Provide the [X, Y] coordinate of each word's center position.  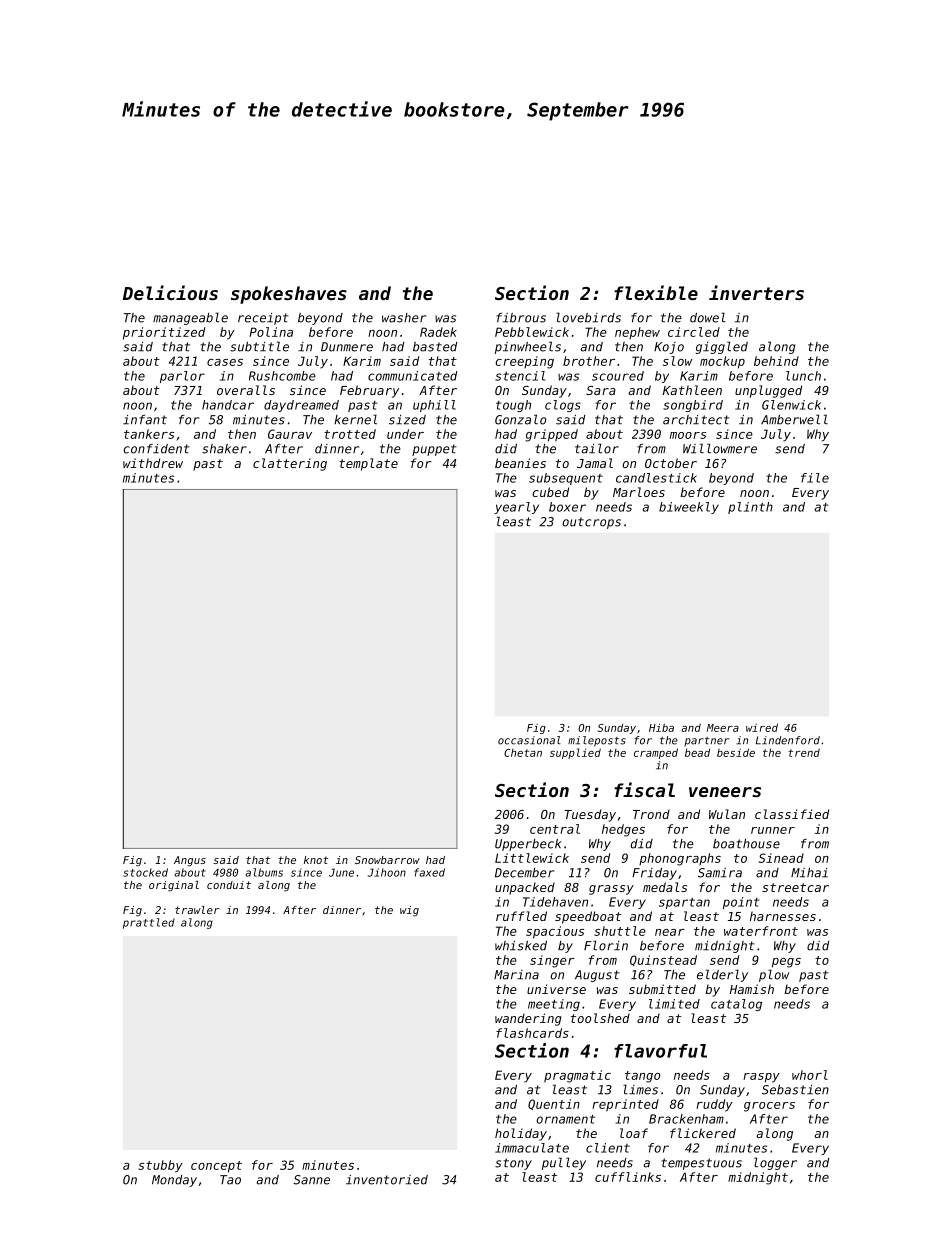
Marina [516, 975]
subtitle [259, 346]
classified [792, 814]
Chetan [523, 753]
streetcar [795, 887]
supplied [575, 753]
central [555, 829]
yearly [516, 508]
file [815, 478]
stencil [520, 376]
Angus [190, 861]
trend [804, 752]
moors [688, 435]
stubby [160, 1166]
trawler [197, 910]
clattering [290, 464]
